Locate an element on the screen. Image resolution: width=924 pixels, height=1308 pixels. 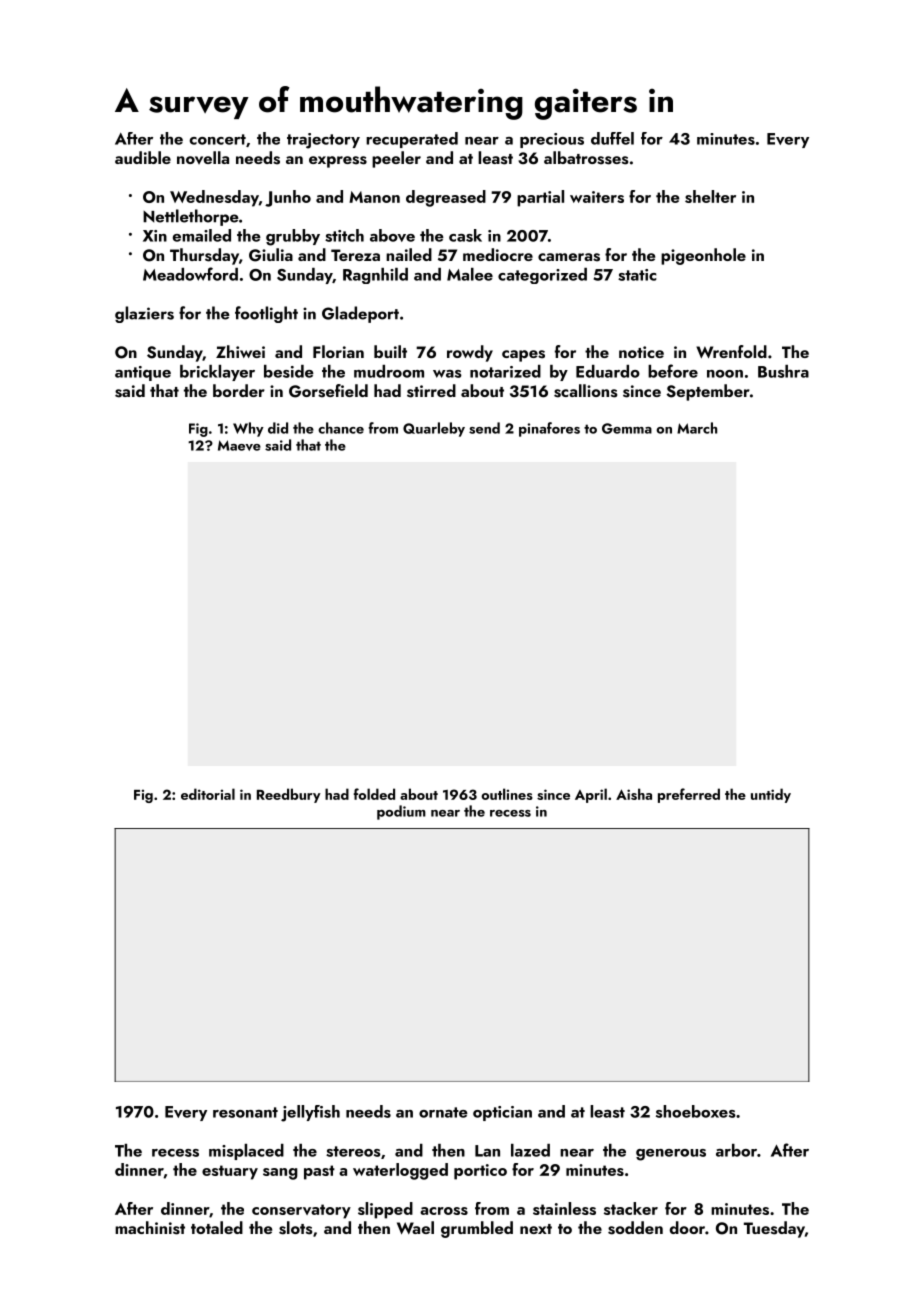
slots is located at coordinates (295, 1228).
